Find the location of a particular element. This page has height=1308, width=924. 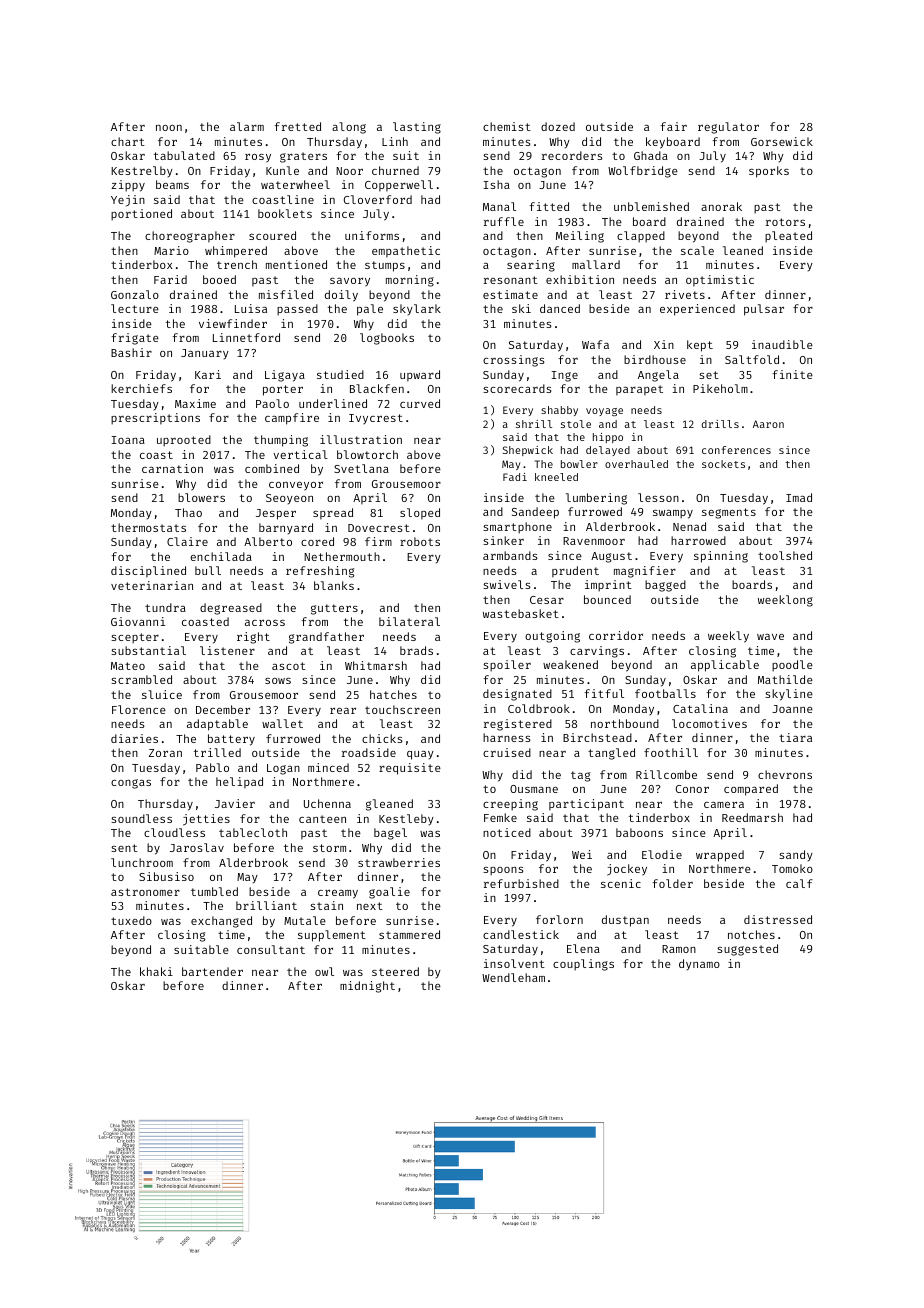

inaudible is located at coordinates (782, 344).
